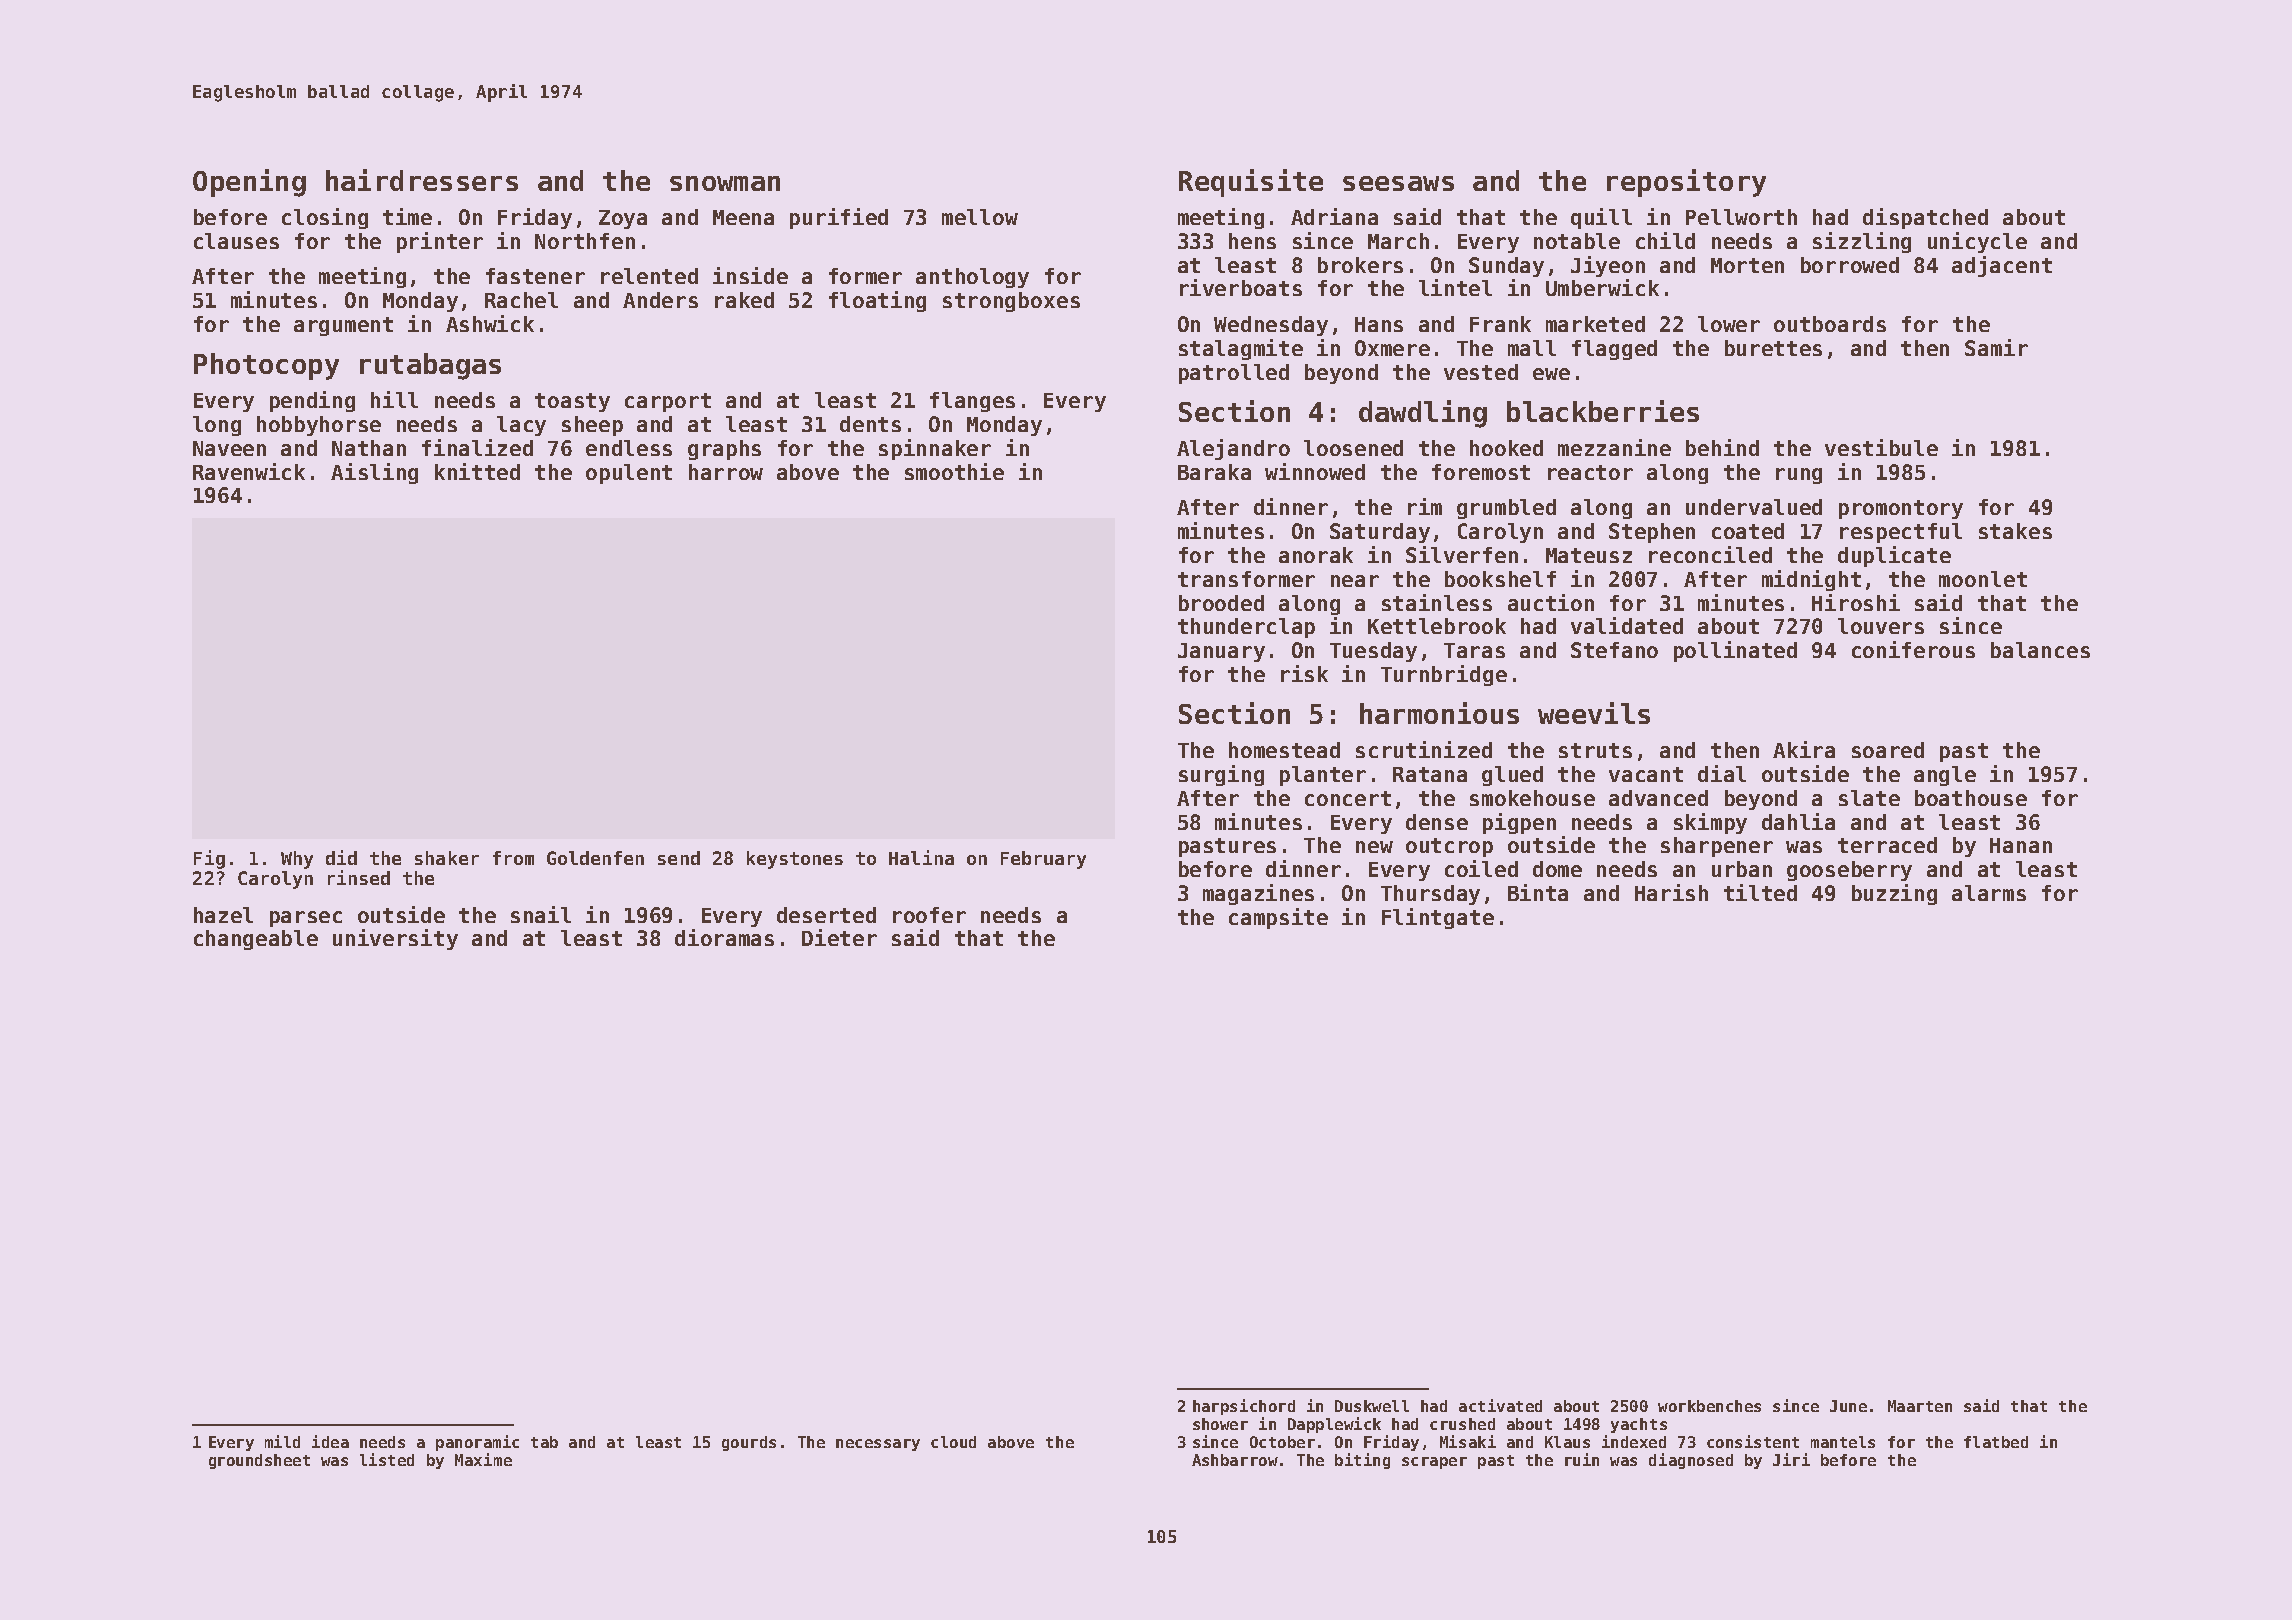  What do you see at coordinates (259, 1461) in the document?
I see `groundsheet` at bounding box center [259, 1461].
